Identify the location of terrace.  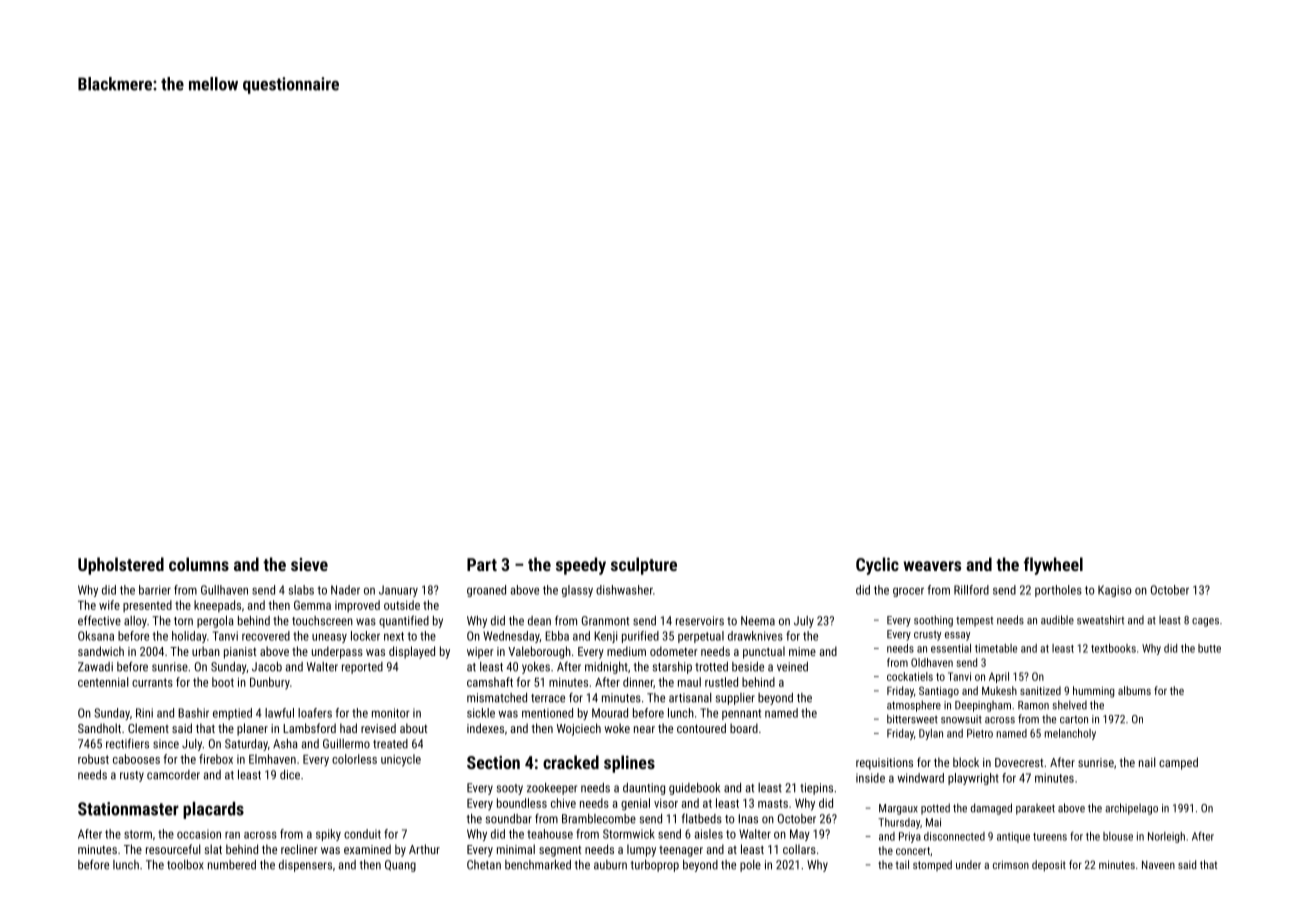
(548, 698).
